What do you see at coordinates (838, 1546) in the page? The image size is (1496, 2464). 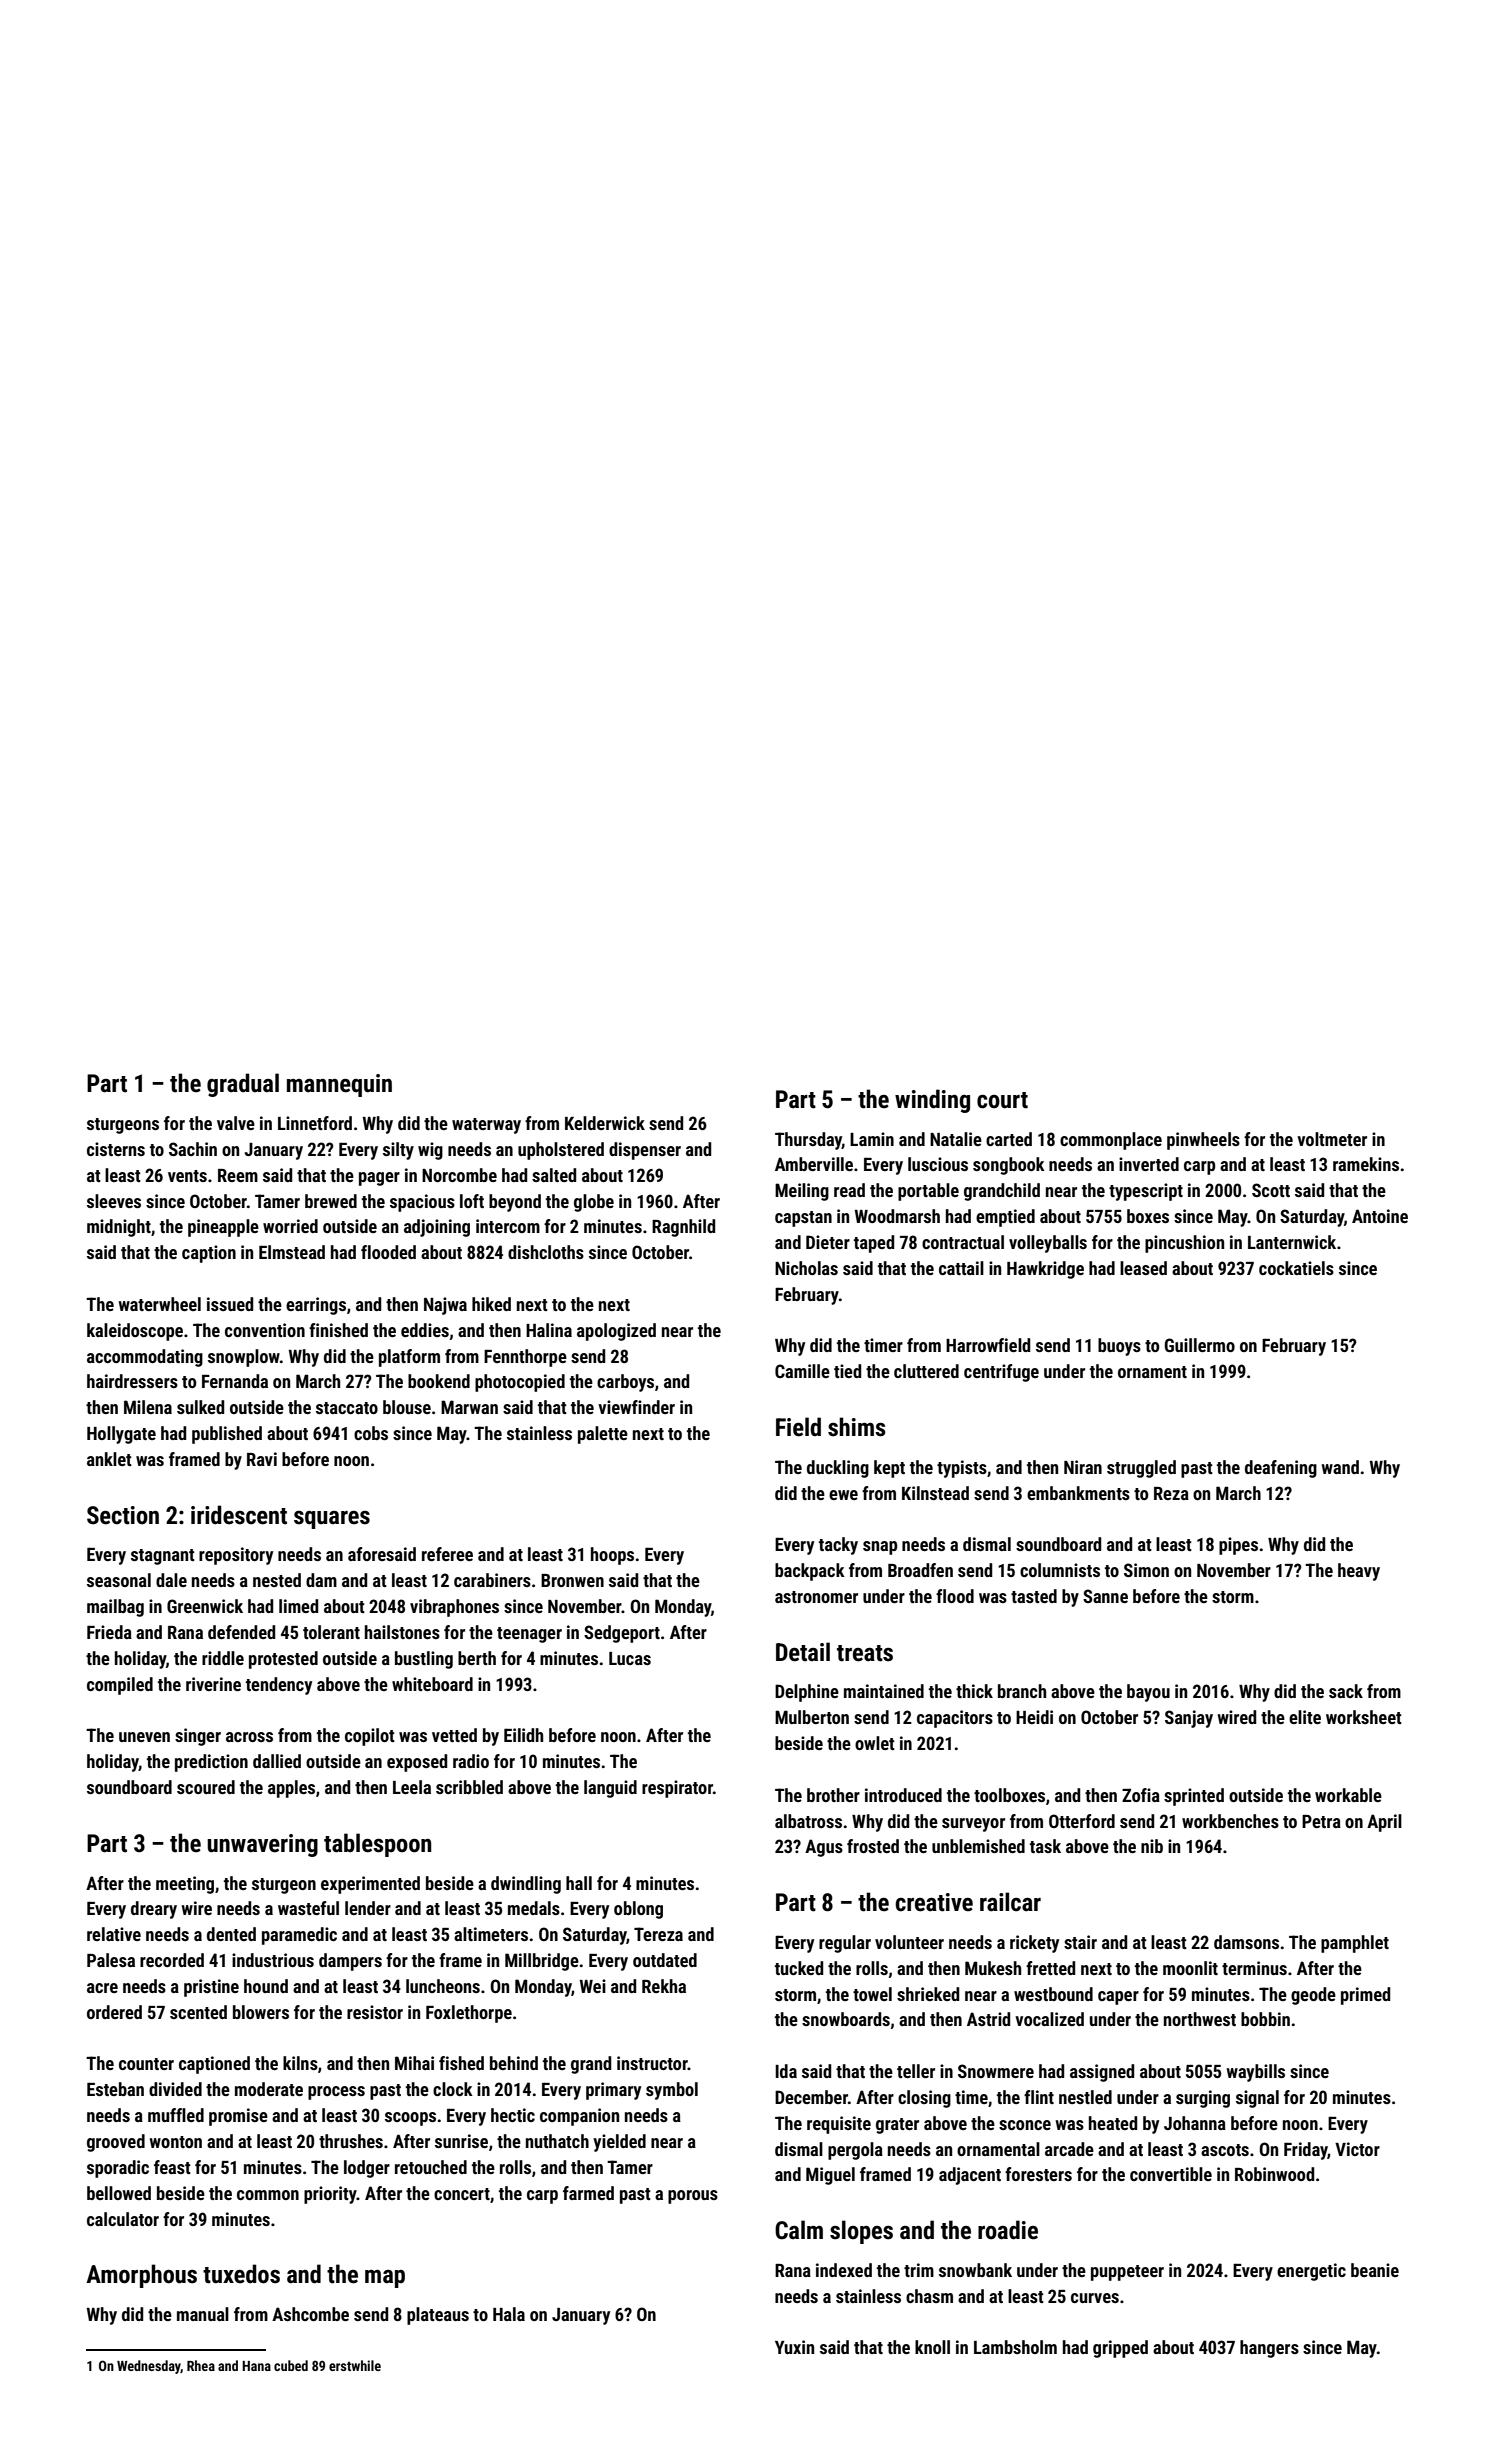 I see `tacky` at bounding box center [838, 1546].
